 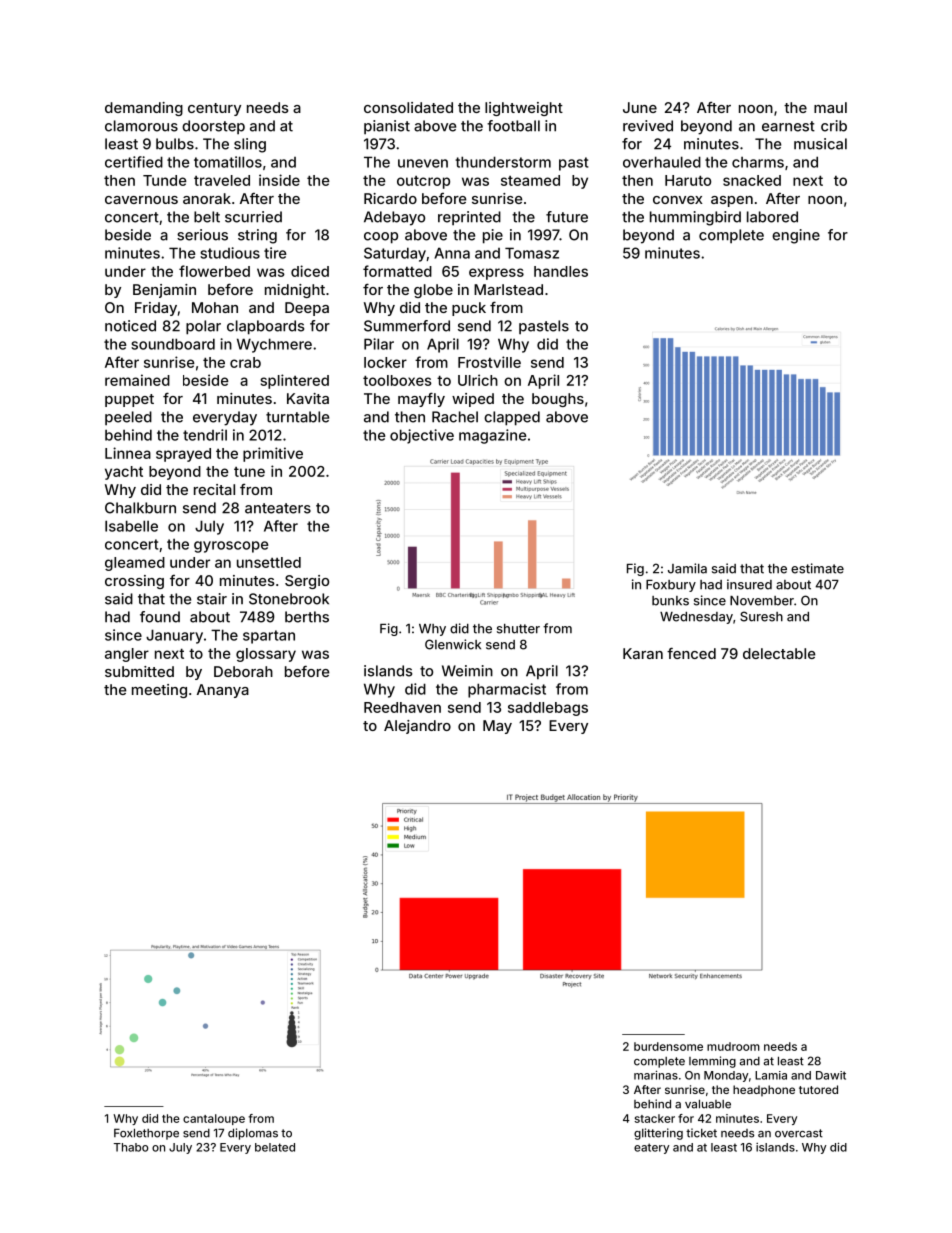 I want to click on labored, so click(x=772, y=217).
